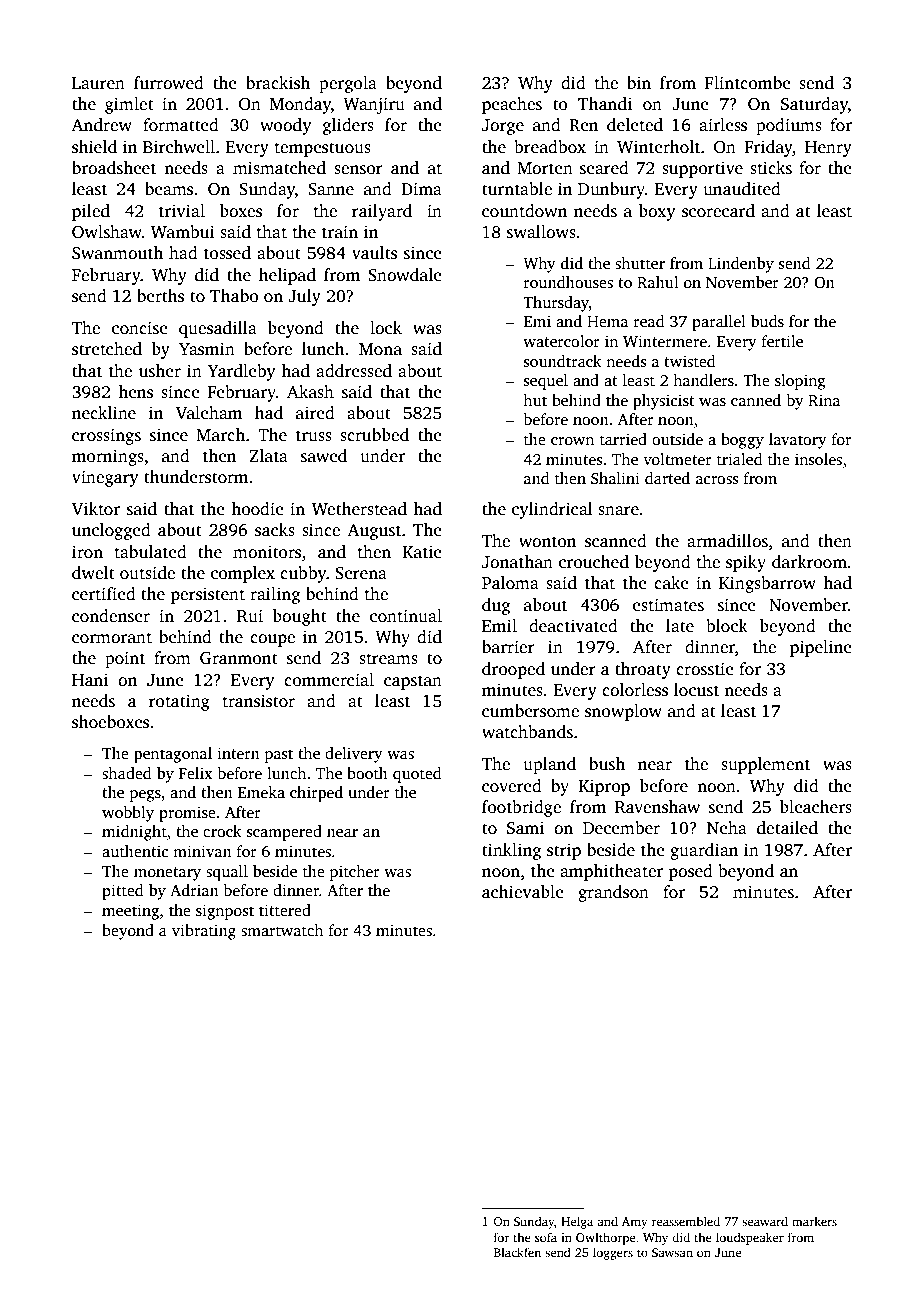  Describe the element at coordinates (814, 1221) in the screenshot. I see `markers` at that location.
